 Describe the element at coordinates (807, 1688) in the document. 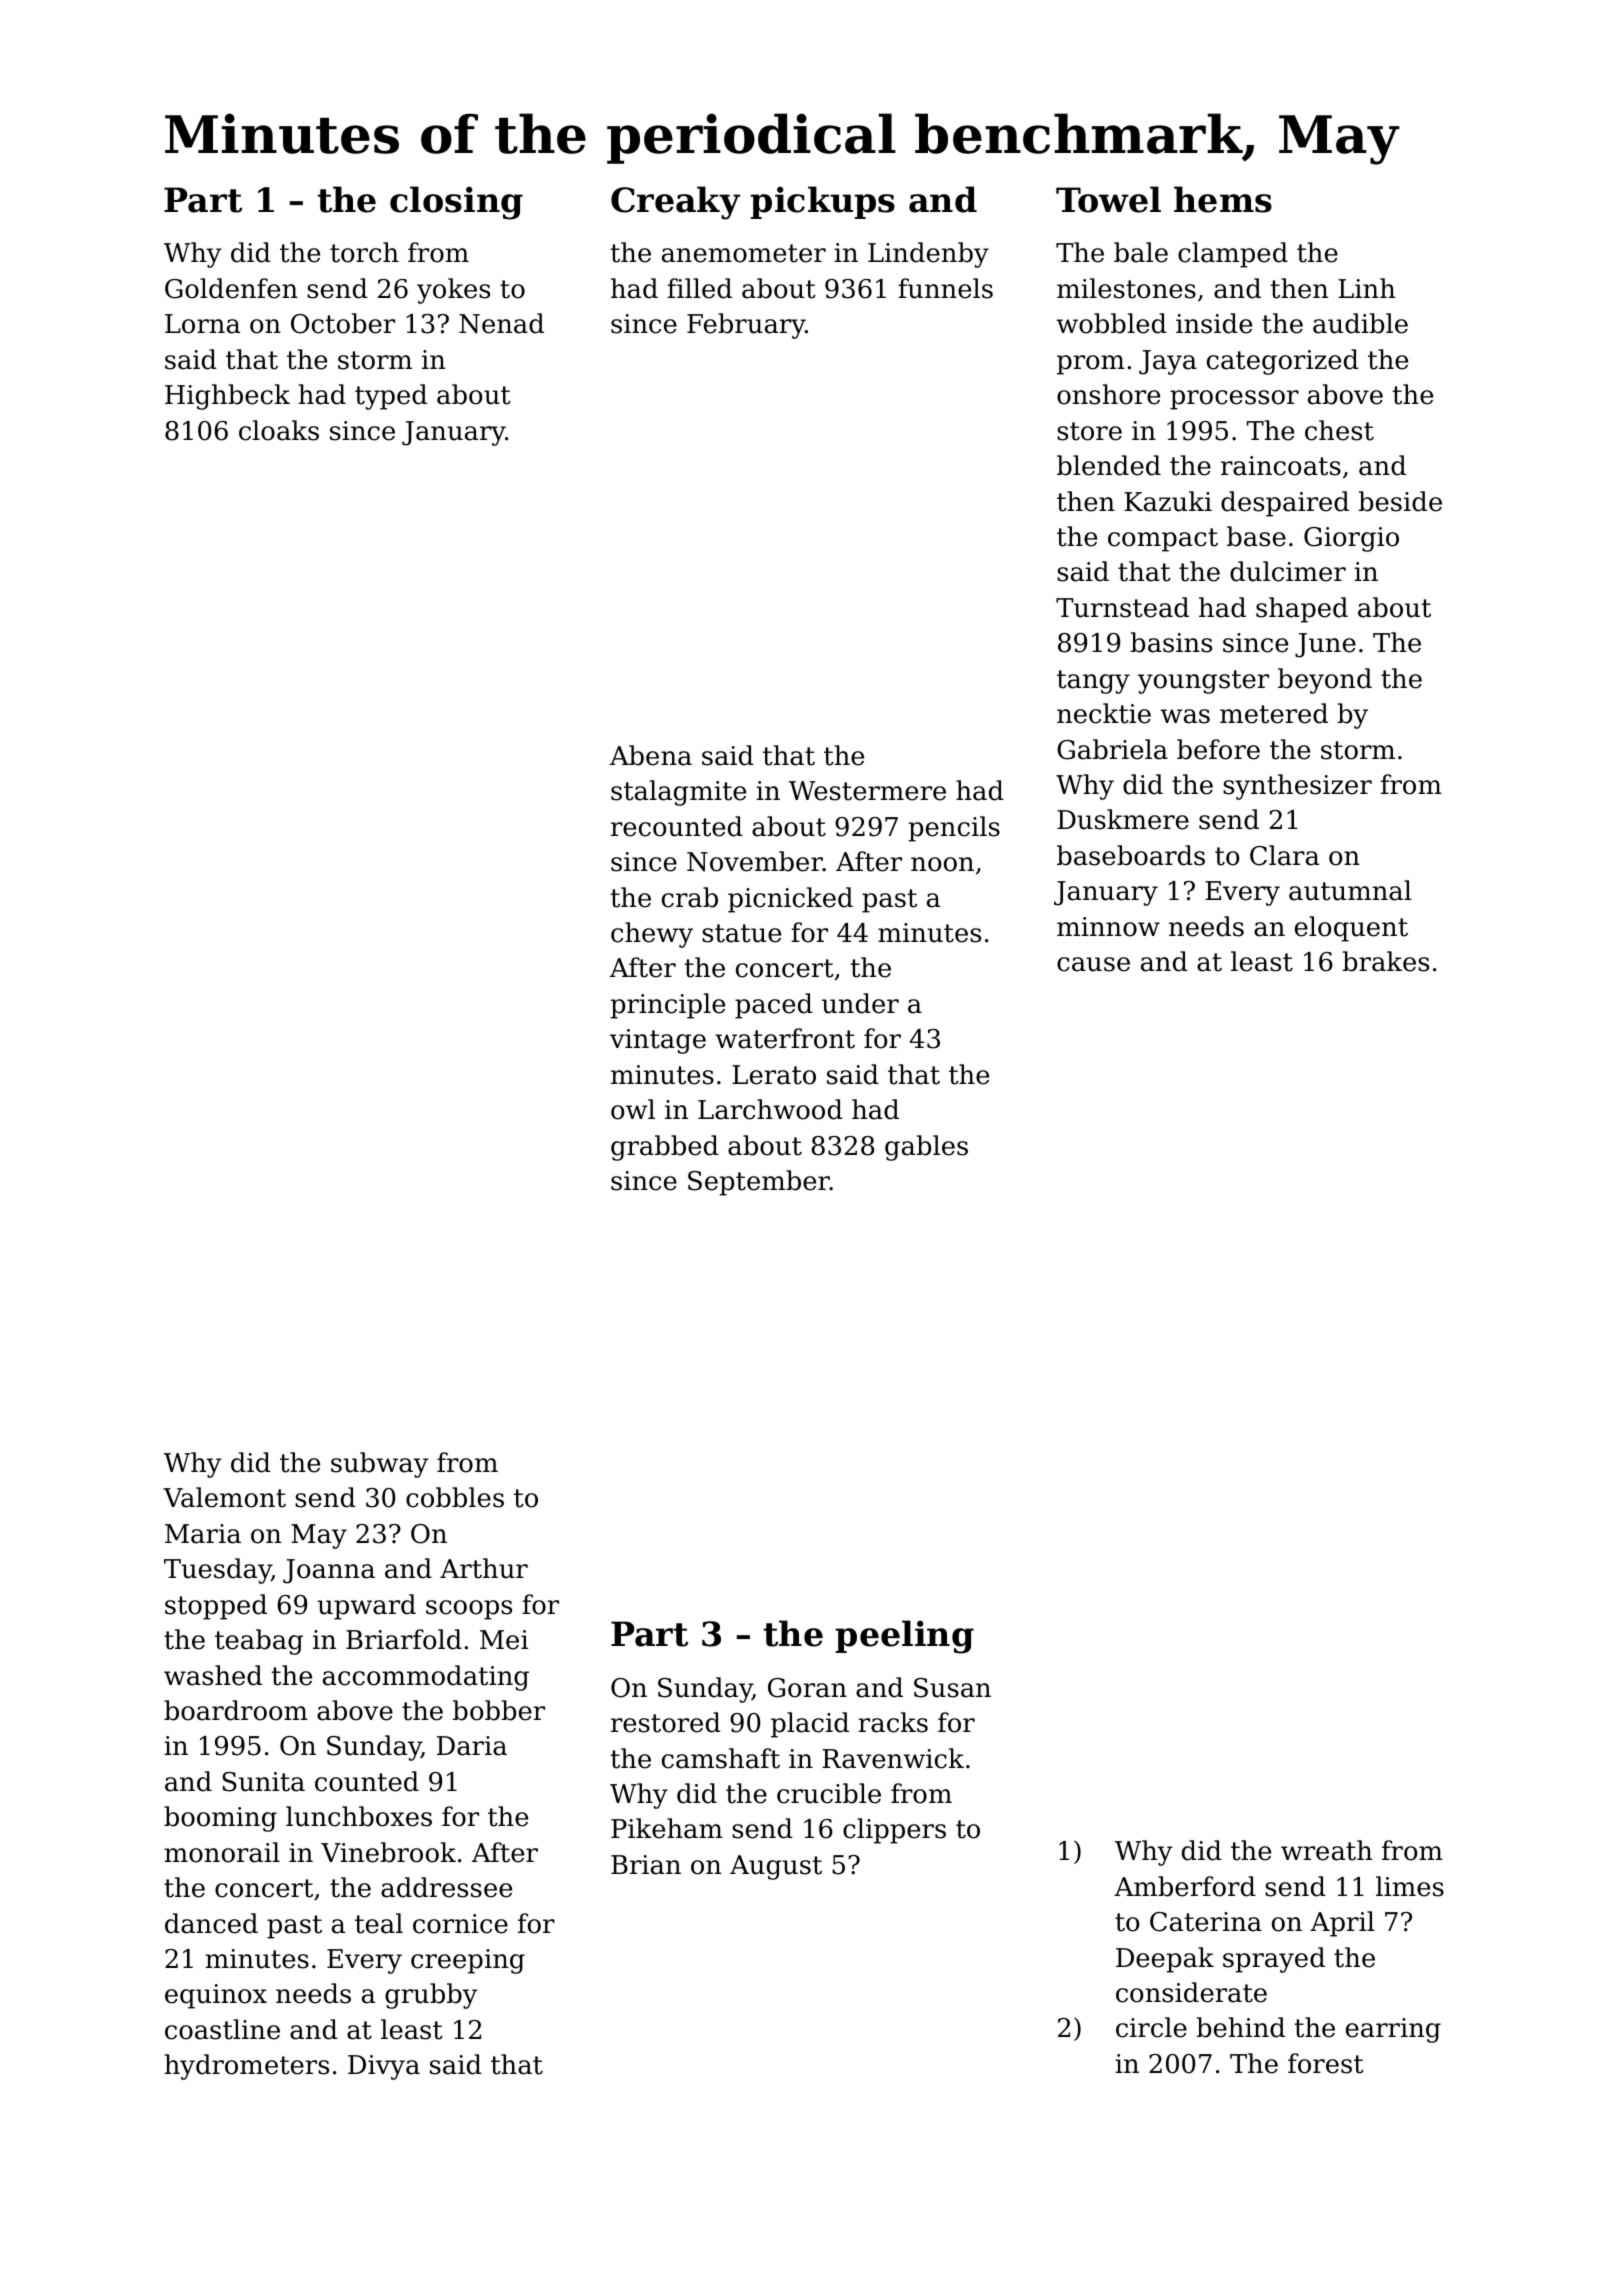

I see `Goran` at that location.
